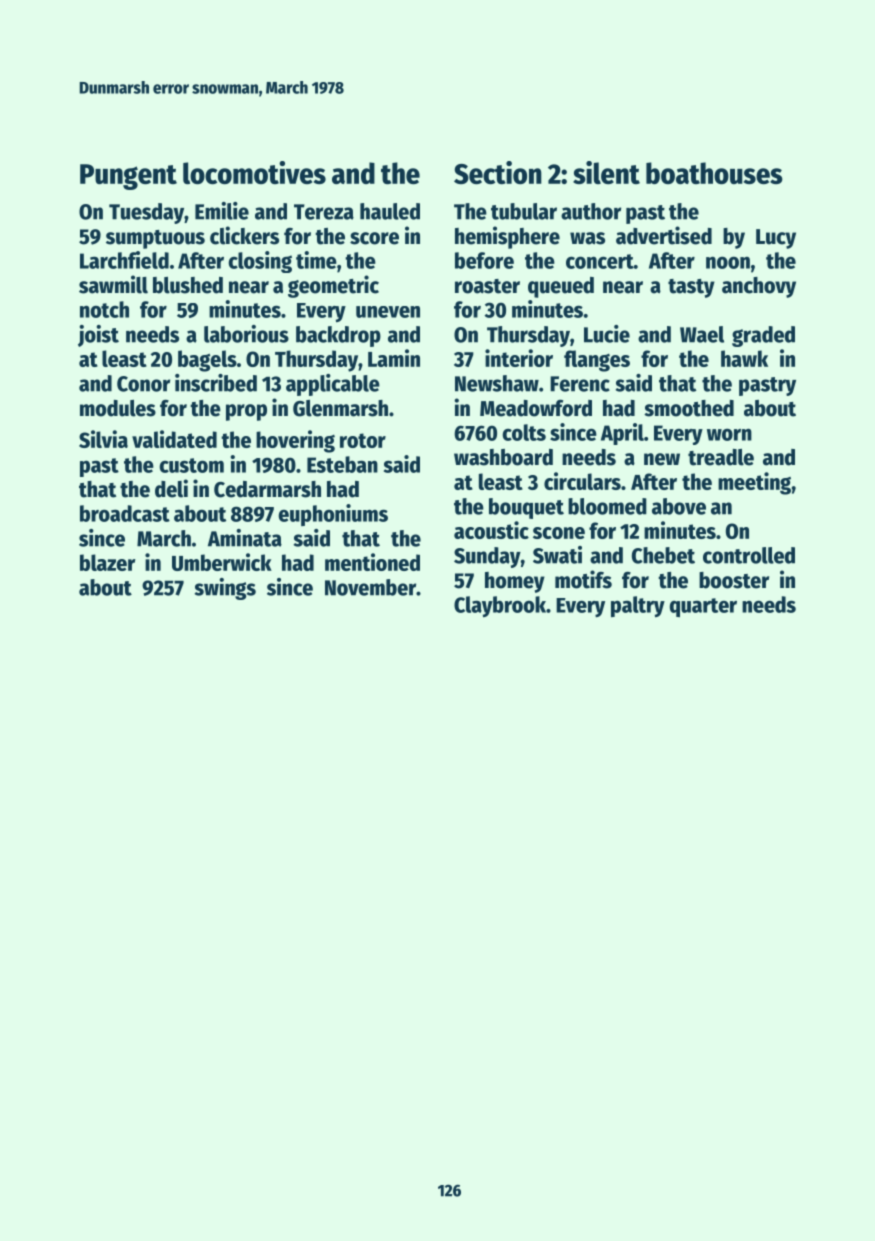 The height and width of the document is (1241, 875). Describe the element at coordinates (254, 172) in the document. I see `locomotives` at that location.
